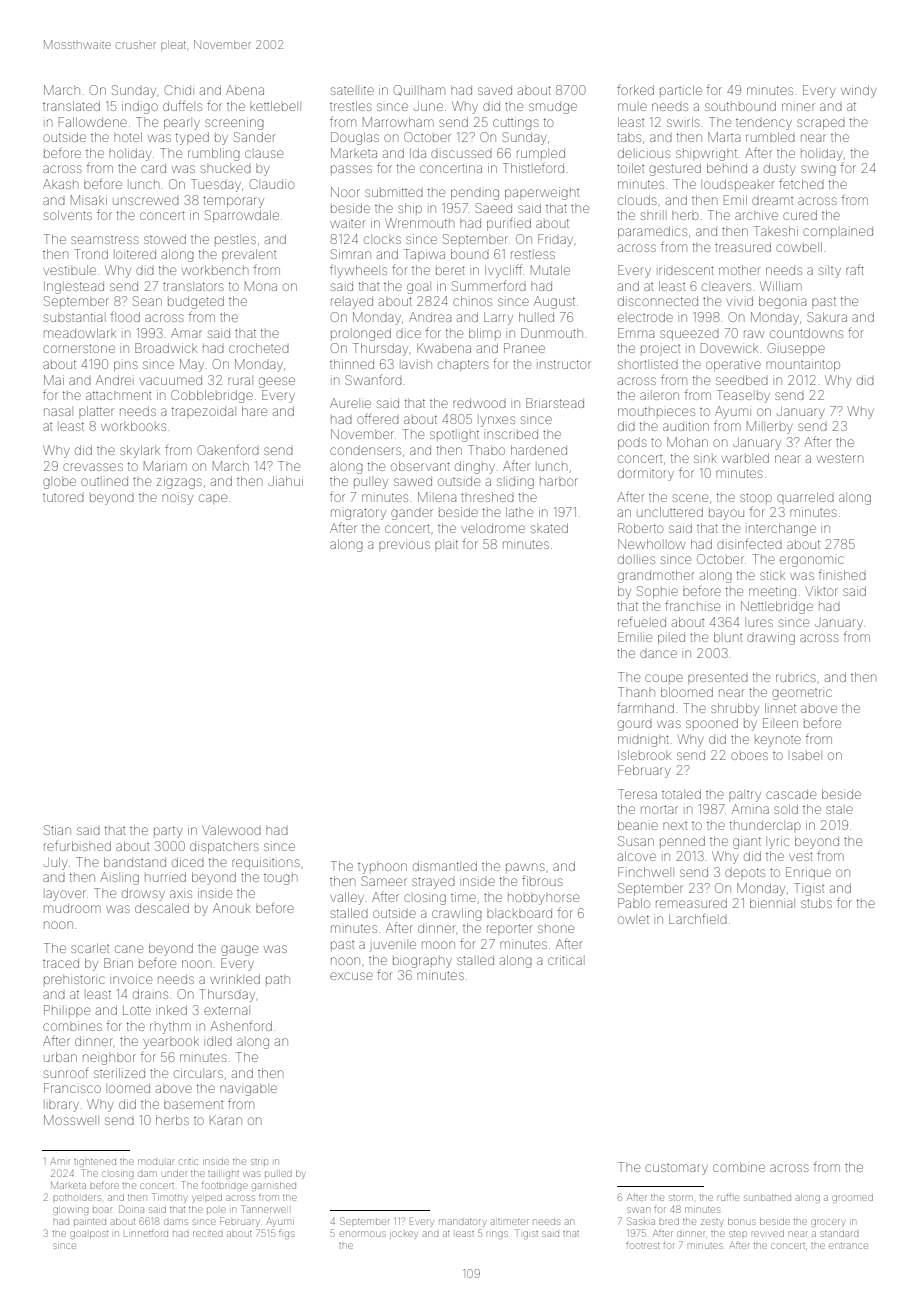  I want to click on dispatchers, so click(224, 848).
